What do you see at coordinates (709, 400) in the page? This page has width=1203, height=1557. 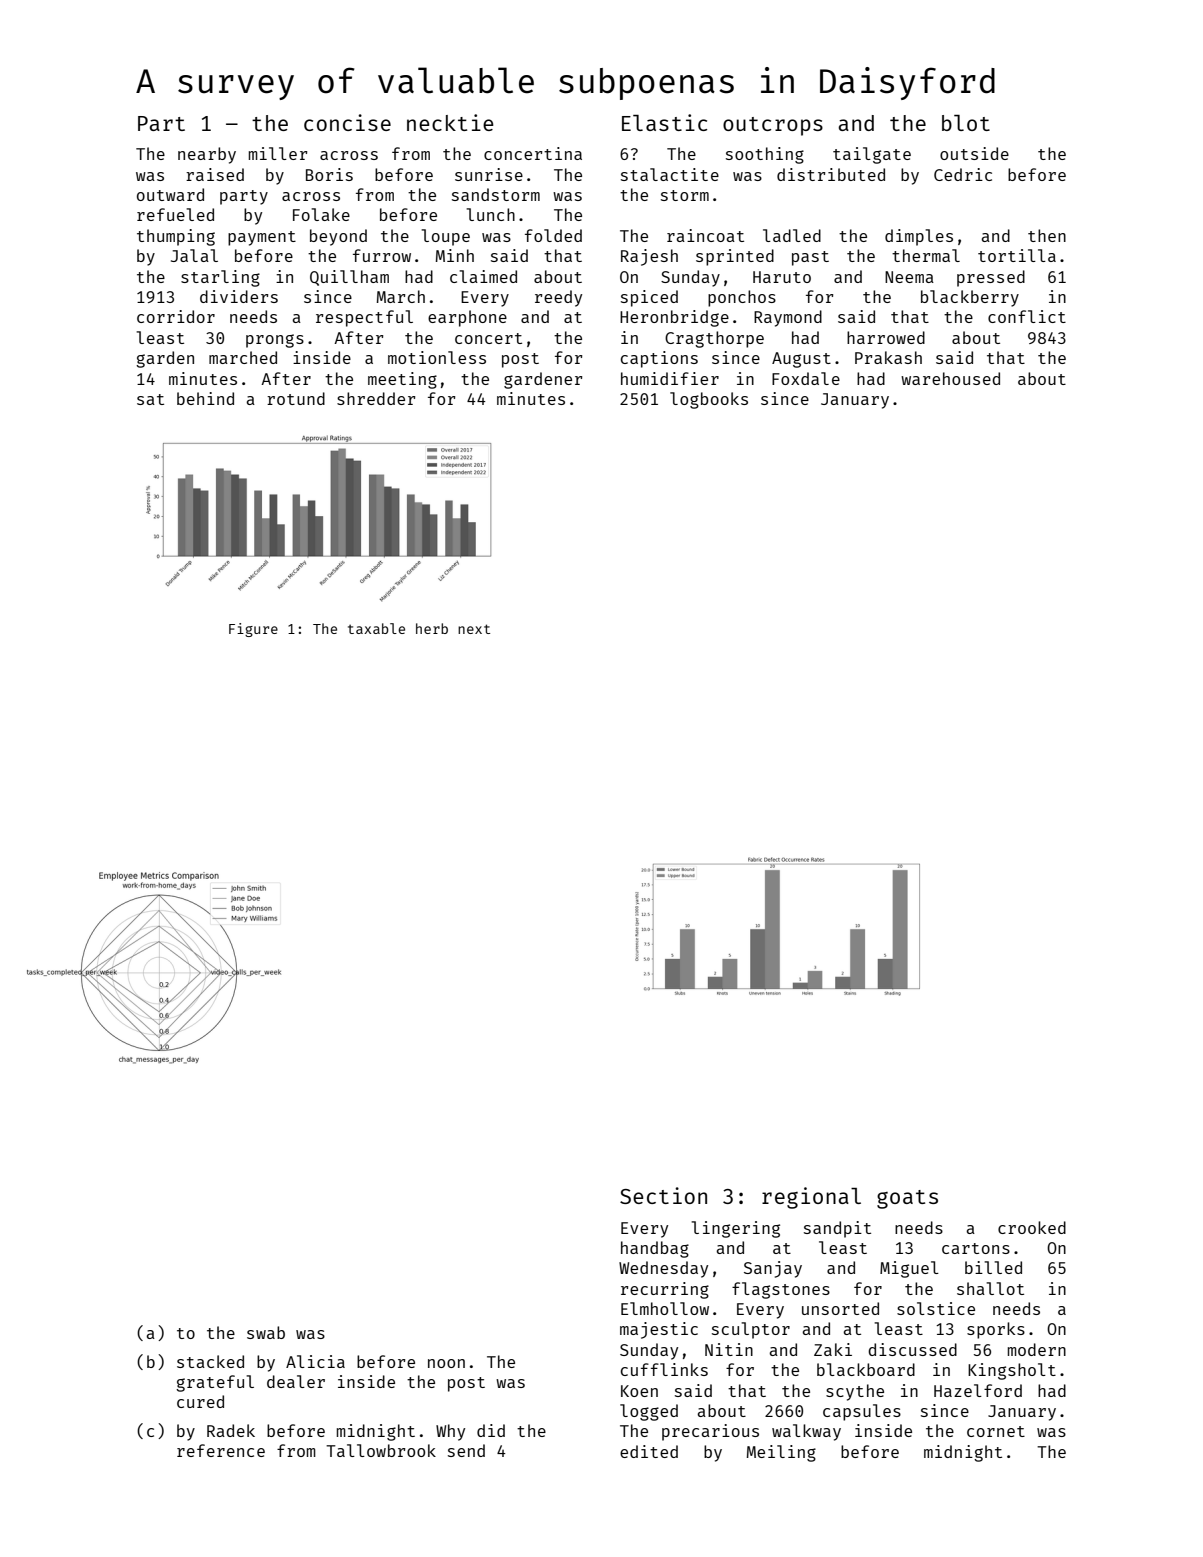 I see `logbooks` at bounding box center [709, 400].
